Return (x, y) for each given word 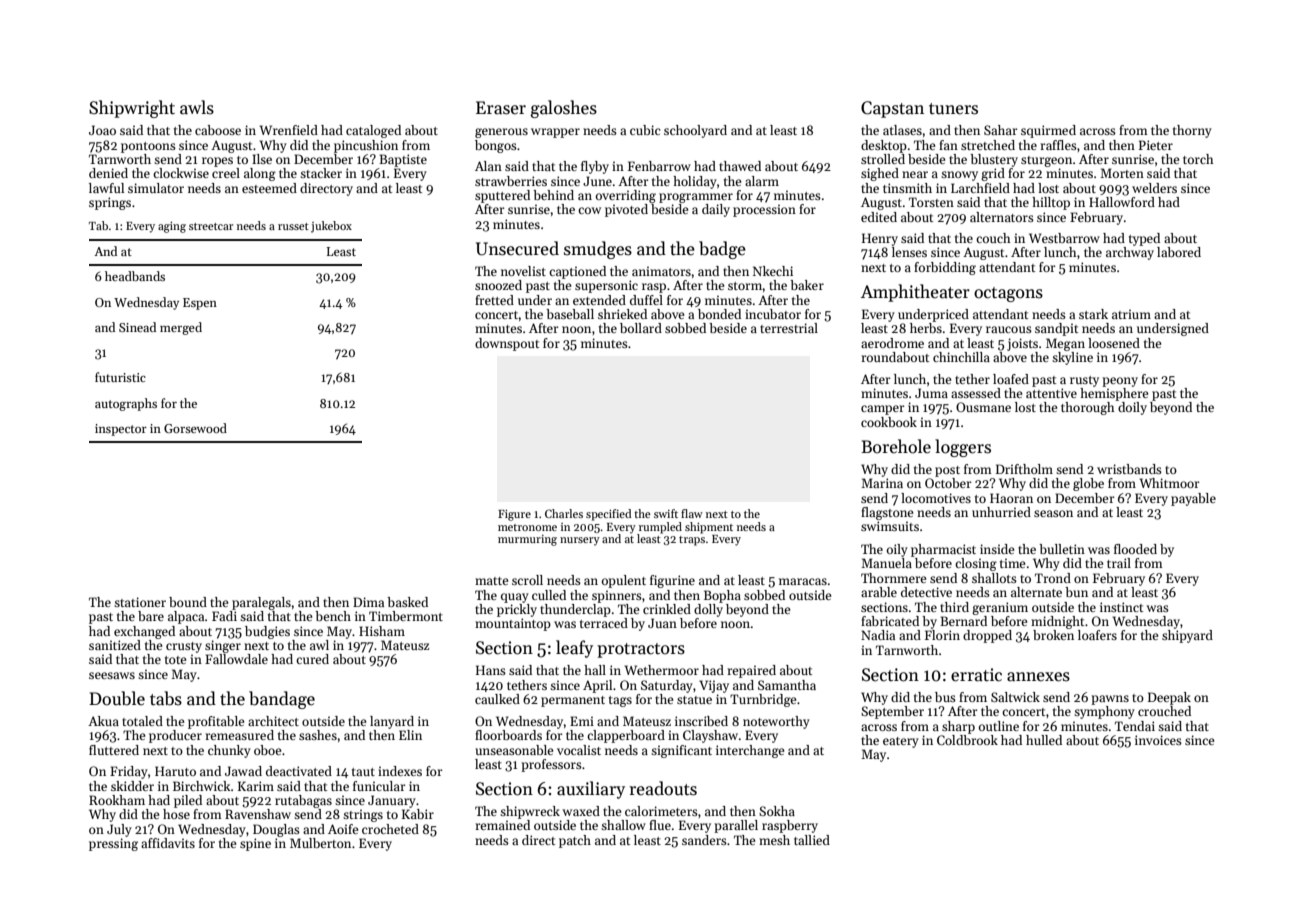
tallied (812, 840)
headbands (135, 276)
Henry (880, 239)
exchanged (144, 632)
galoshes (564, 109)
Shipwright (132, 109)
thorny (1192, 131)
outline (999, 726)
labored (1179, 252)
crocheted (390, 829)
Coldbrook (967, 740)
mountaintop (513, 624)
